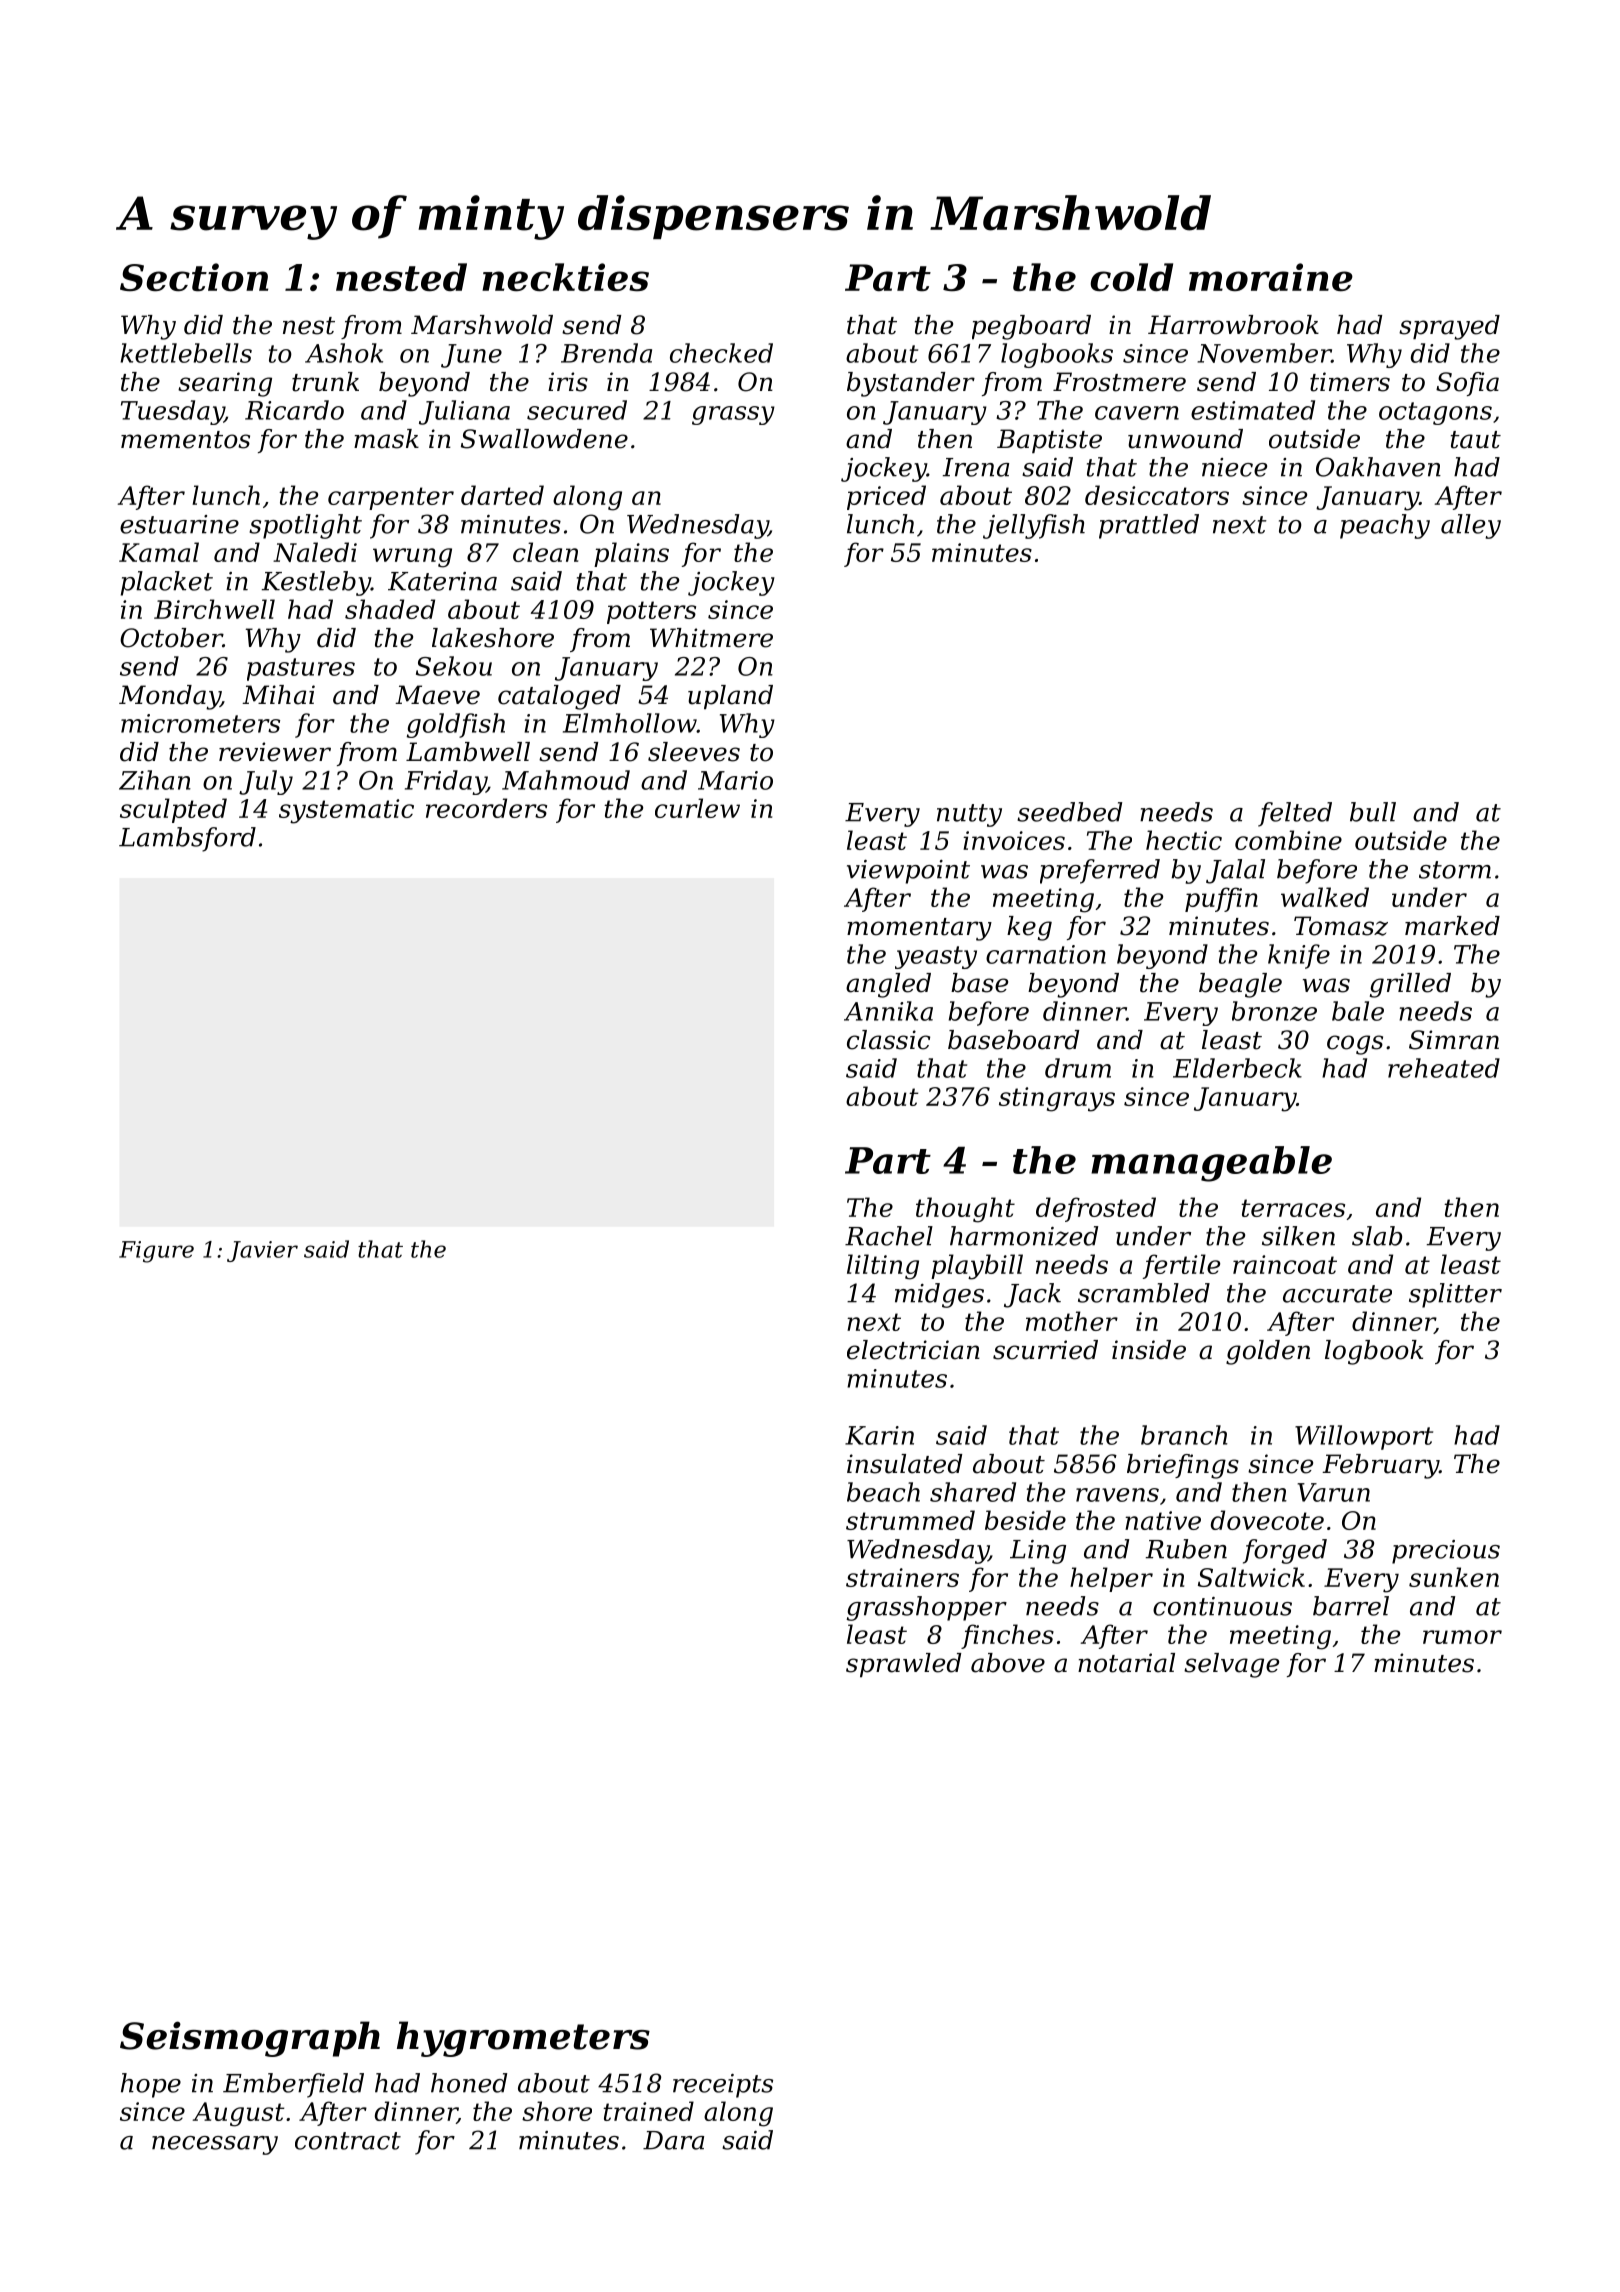  Describe the element at coordinates (565, 277) in the screenshot. I see `neckties` at that location.
